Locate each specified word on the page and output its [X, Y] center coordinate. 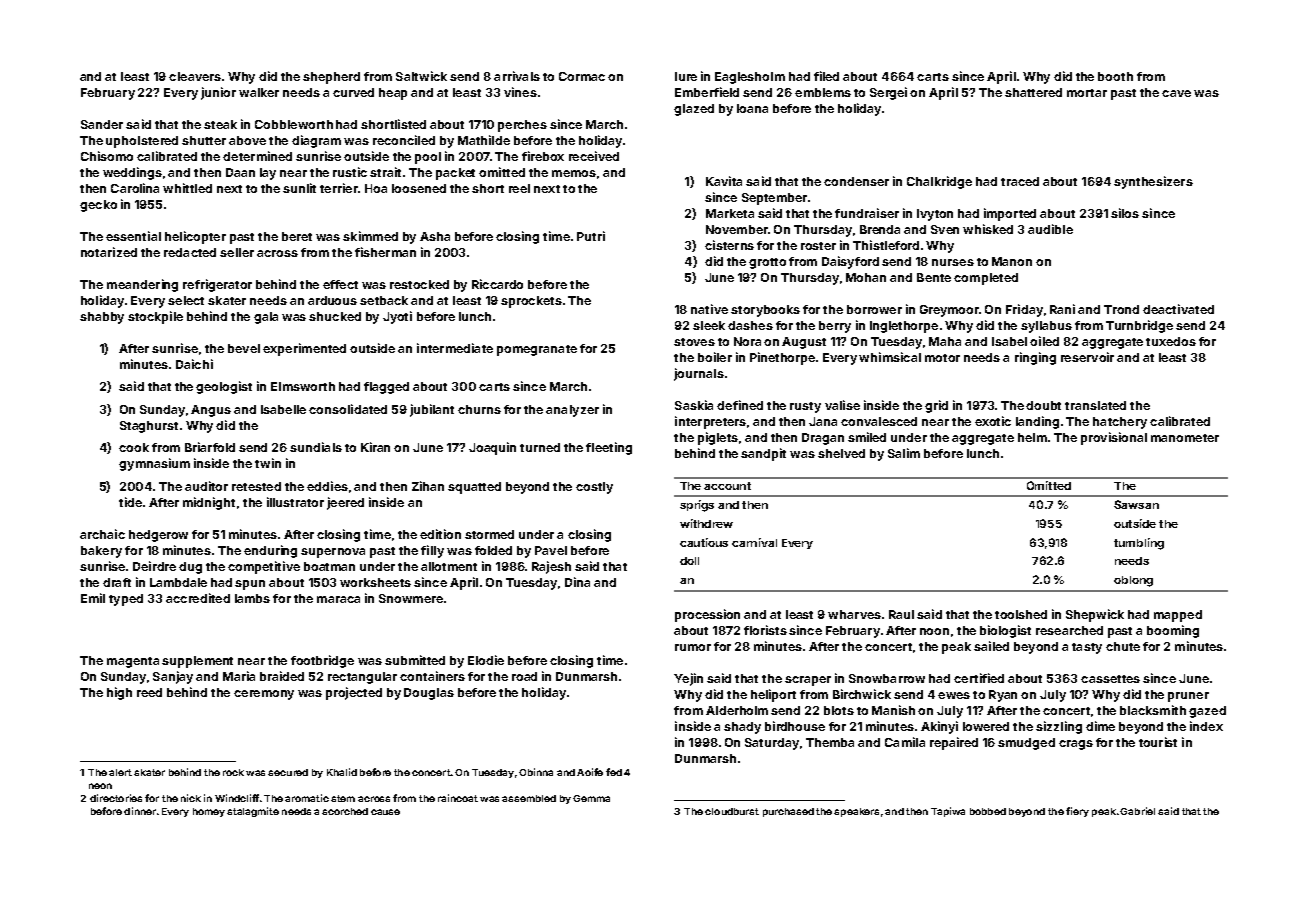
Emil [93, 598]
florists [765, 630]
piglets [718, 438]
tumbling [1139, 544]
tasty [1087, 648]
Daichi [194, 364]
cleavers [195, 76]
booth [1115, 76]
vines [520, 92]
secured [288, 772]
